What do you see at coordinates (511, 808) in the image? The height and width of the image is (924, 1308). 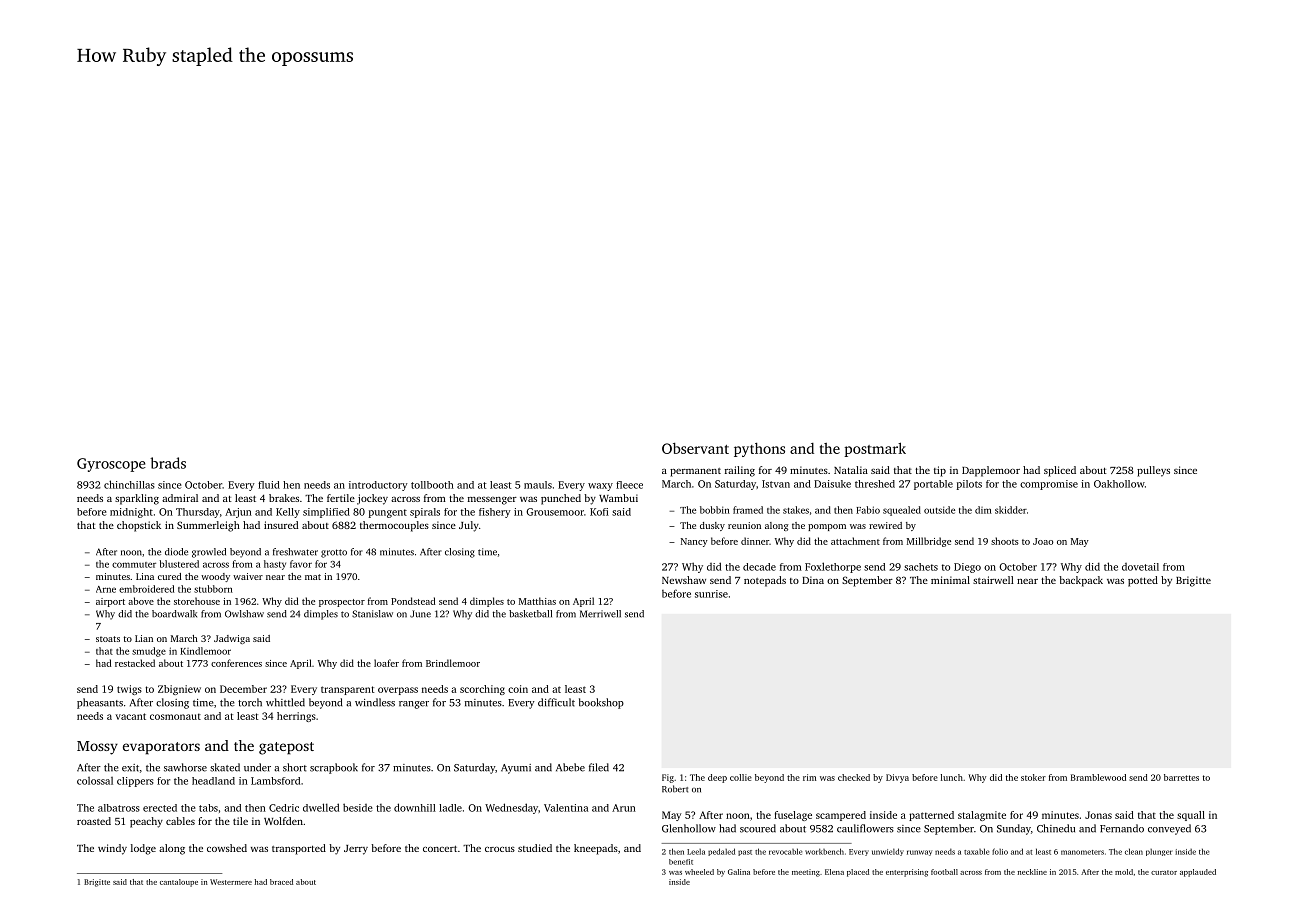 I see `Wednesday` at bounding box center [511, 808].
